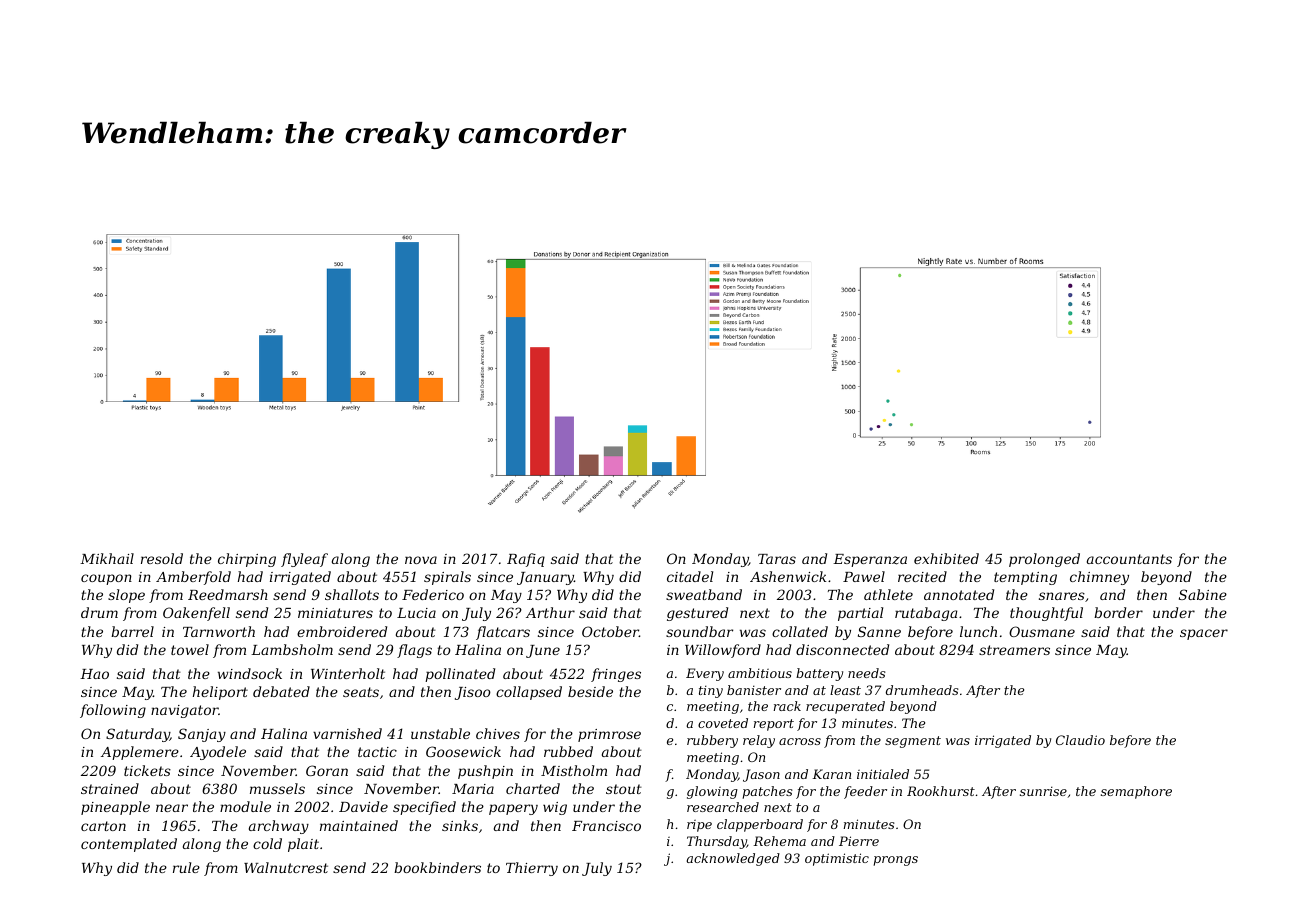  What do you see at coordinates (132, 631) in the document?
I see `barrel` at bounding box center [132, 631].
